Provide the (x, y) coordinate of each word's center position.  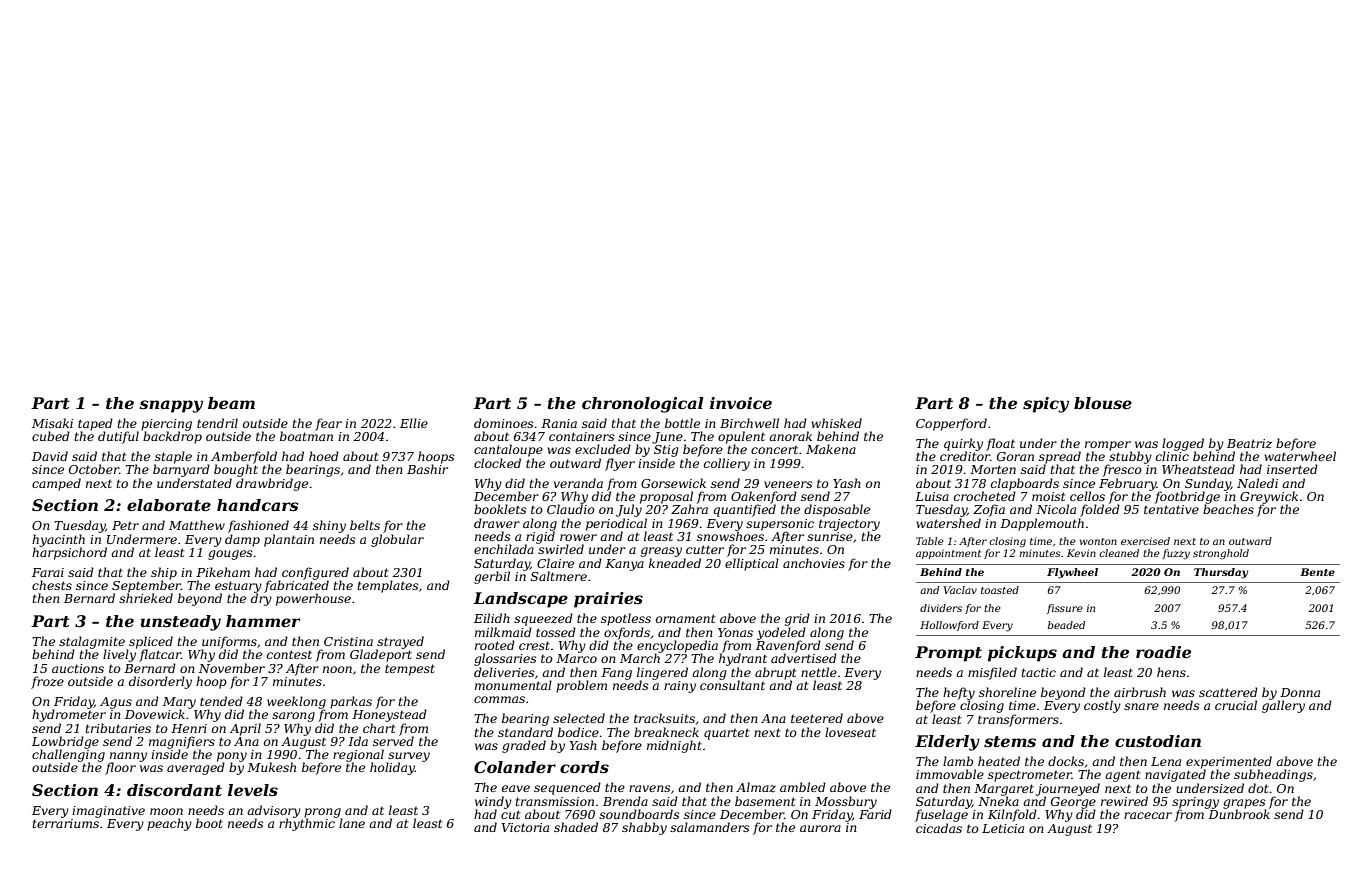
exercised (1145, 541)
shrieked (146, 598)
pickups (1022, 654)
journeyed (1068, 789)
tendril (217, 423)
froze (47, 682)
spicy (1046, 405)
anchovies (814, 563)
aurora (820, 828)
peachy (169, 824)
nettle (819, 672)
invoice (741, 403)
